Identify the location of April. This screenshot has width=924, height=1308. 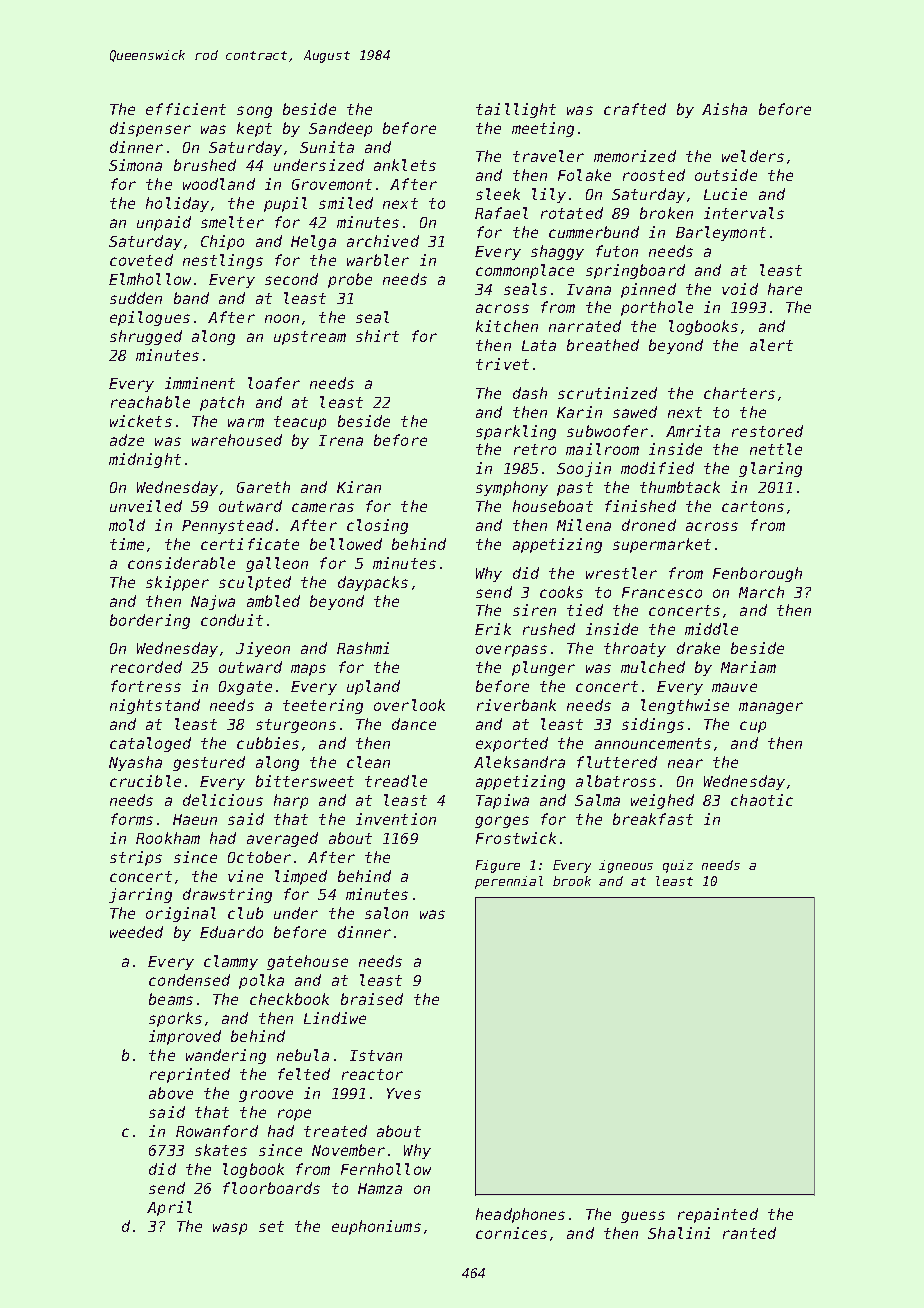
(169, 1208).
